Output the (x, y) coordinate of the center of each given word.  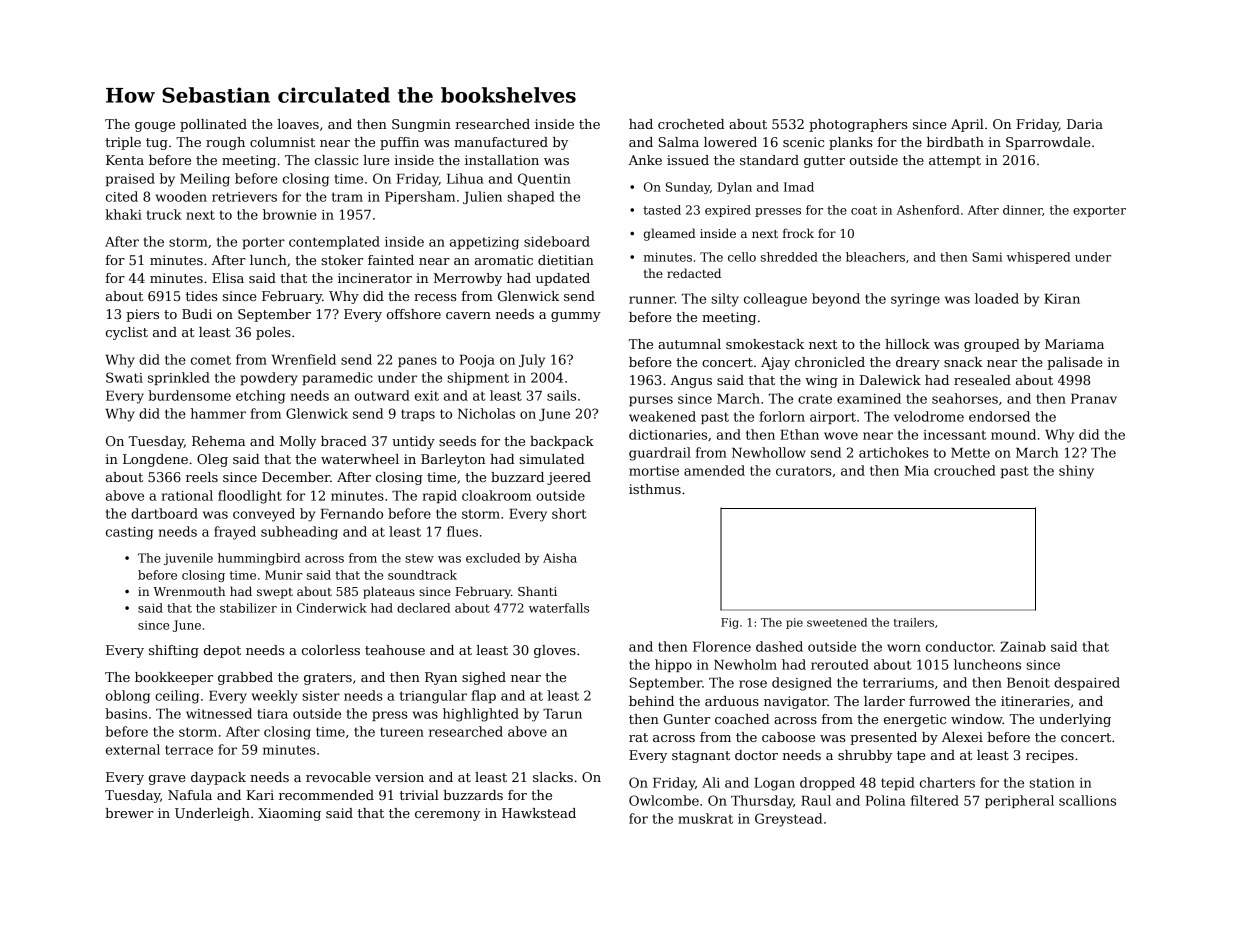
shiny (1076, 472)
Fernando (352, 513)
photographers (858, 125)
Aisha (560, 558)
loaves (298, 124)
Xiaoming (289, 814)
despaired (1087, 683)
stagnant (701, 757)
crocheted (691, 124)
